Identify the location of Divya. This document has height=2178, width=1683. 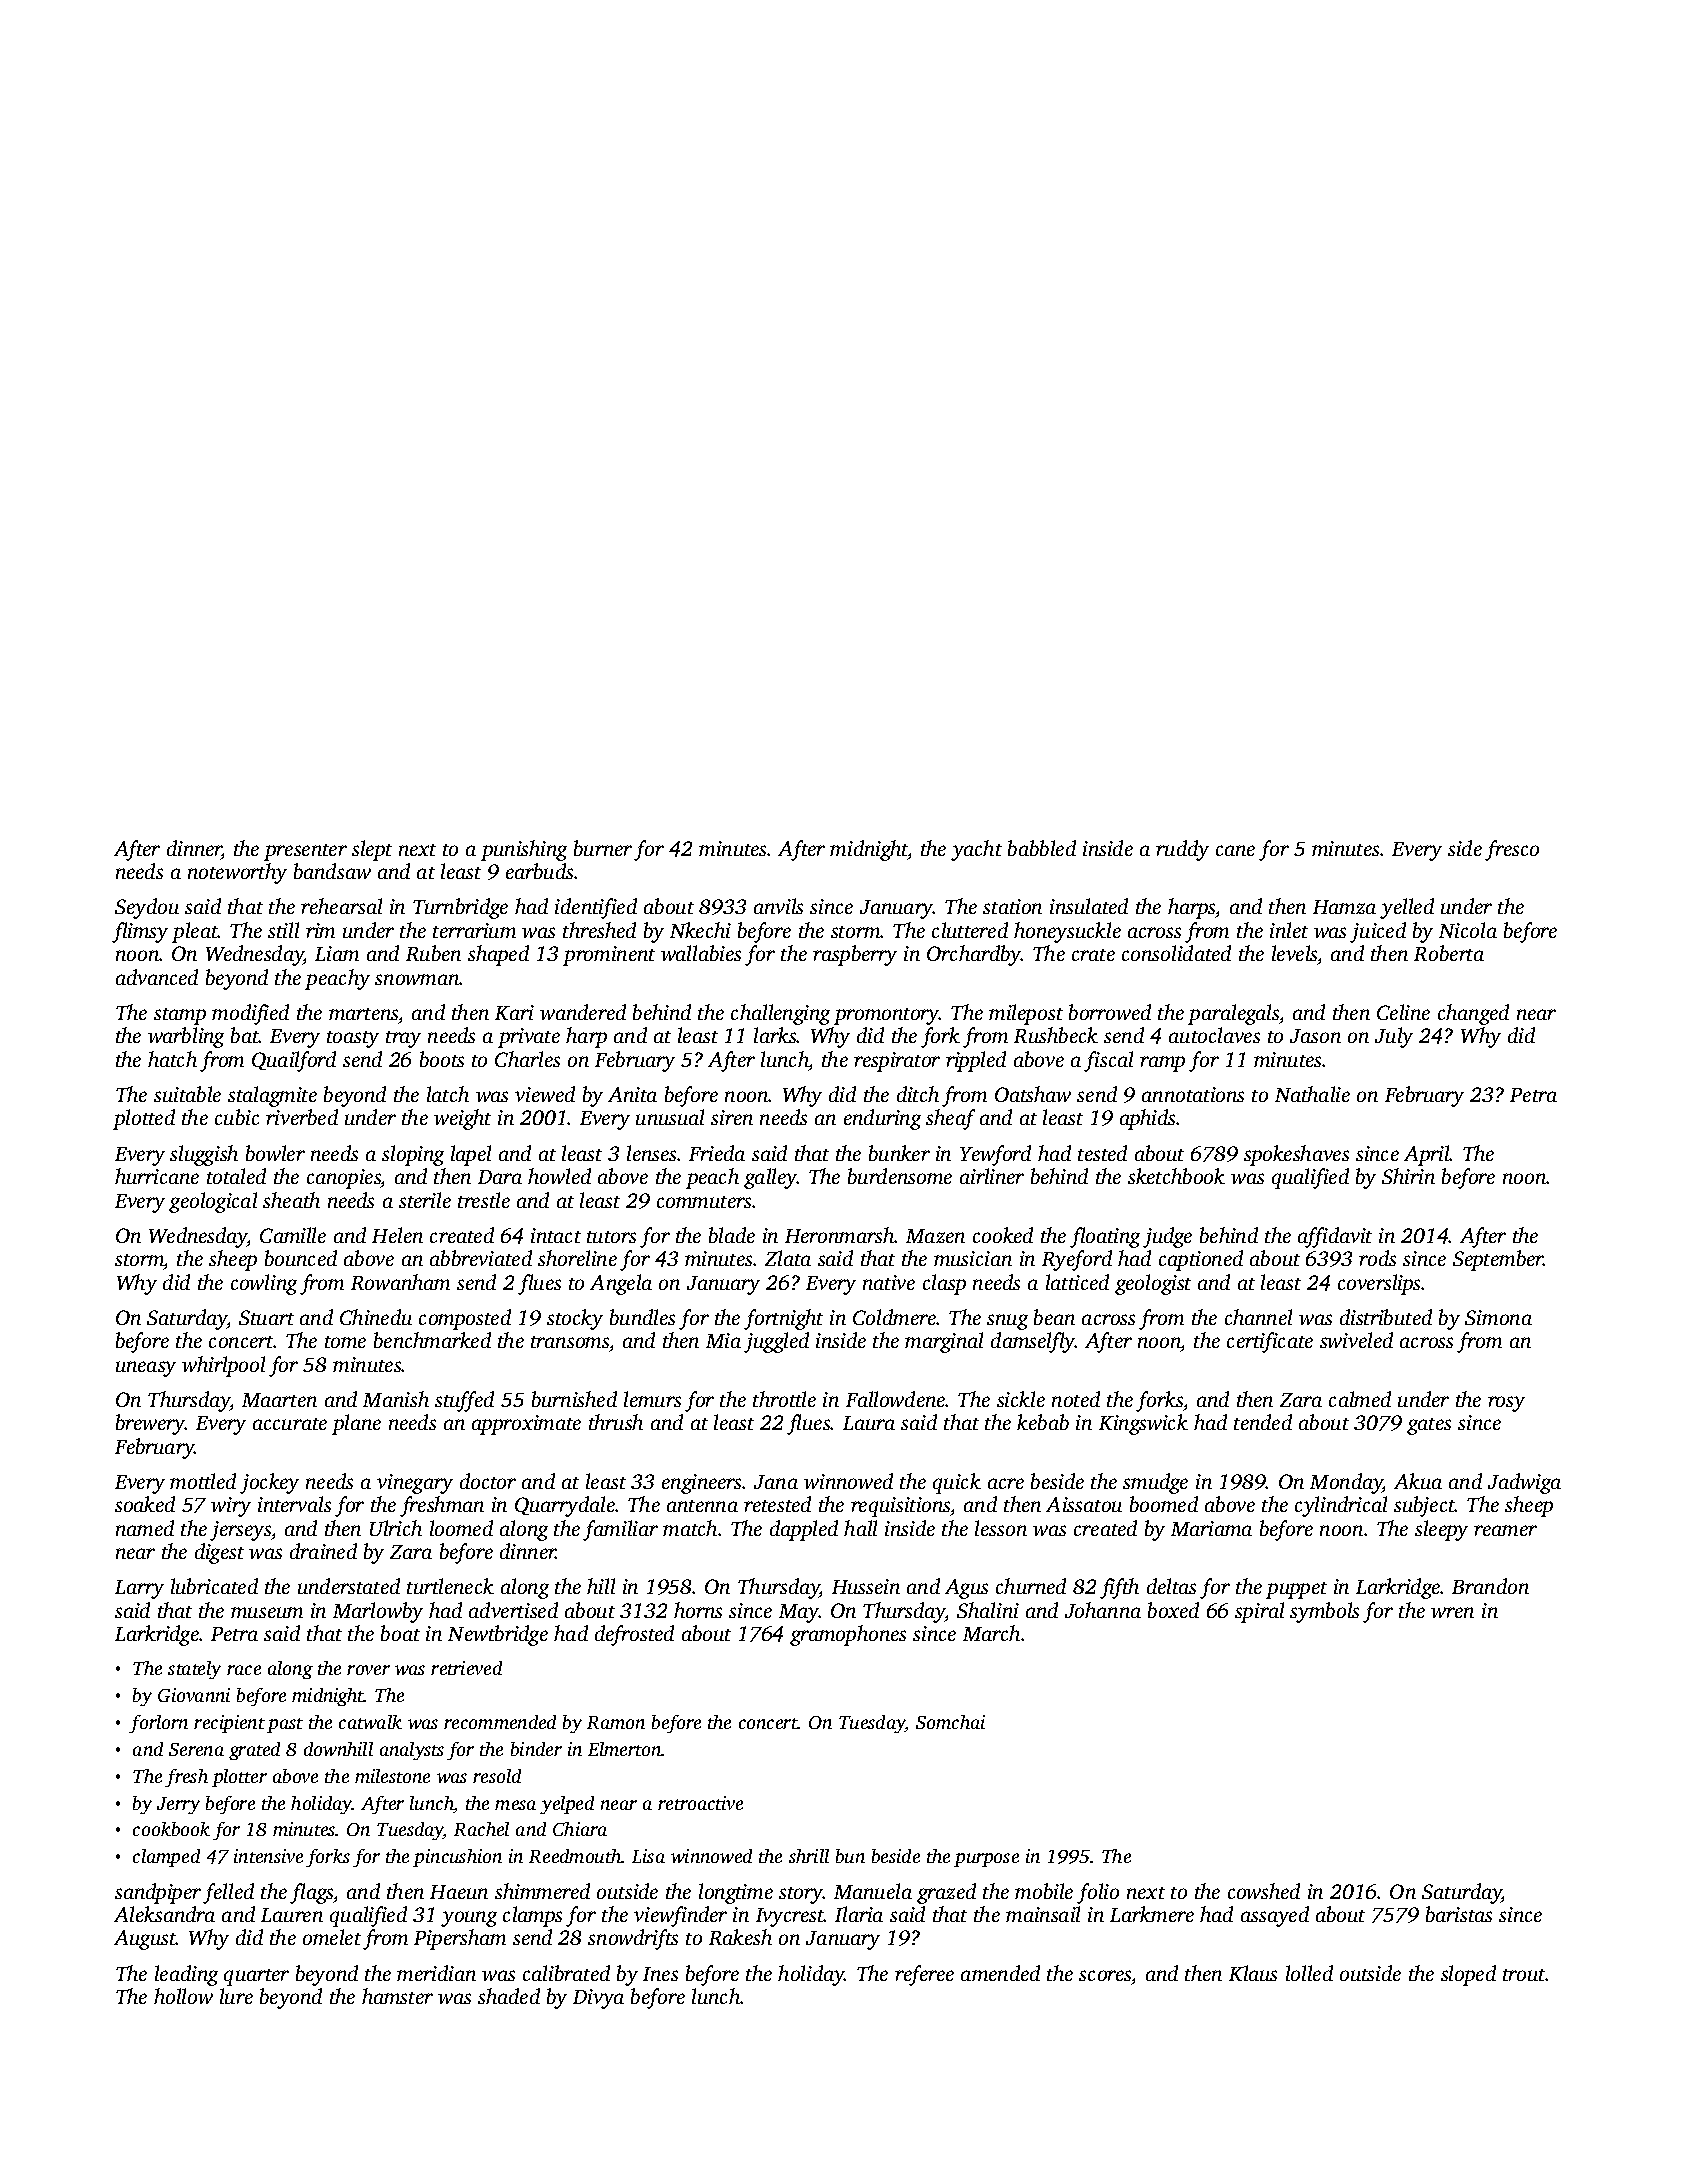
(598, 1999).
